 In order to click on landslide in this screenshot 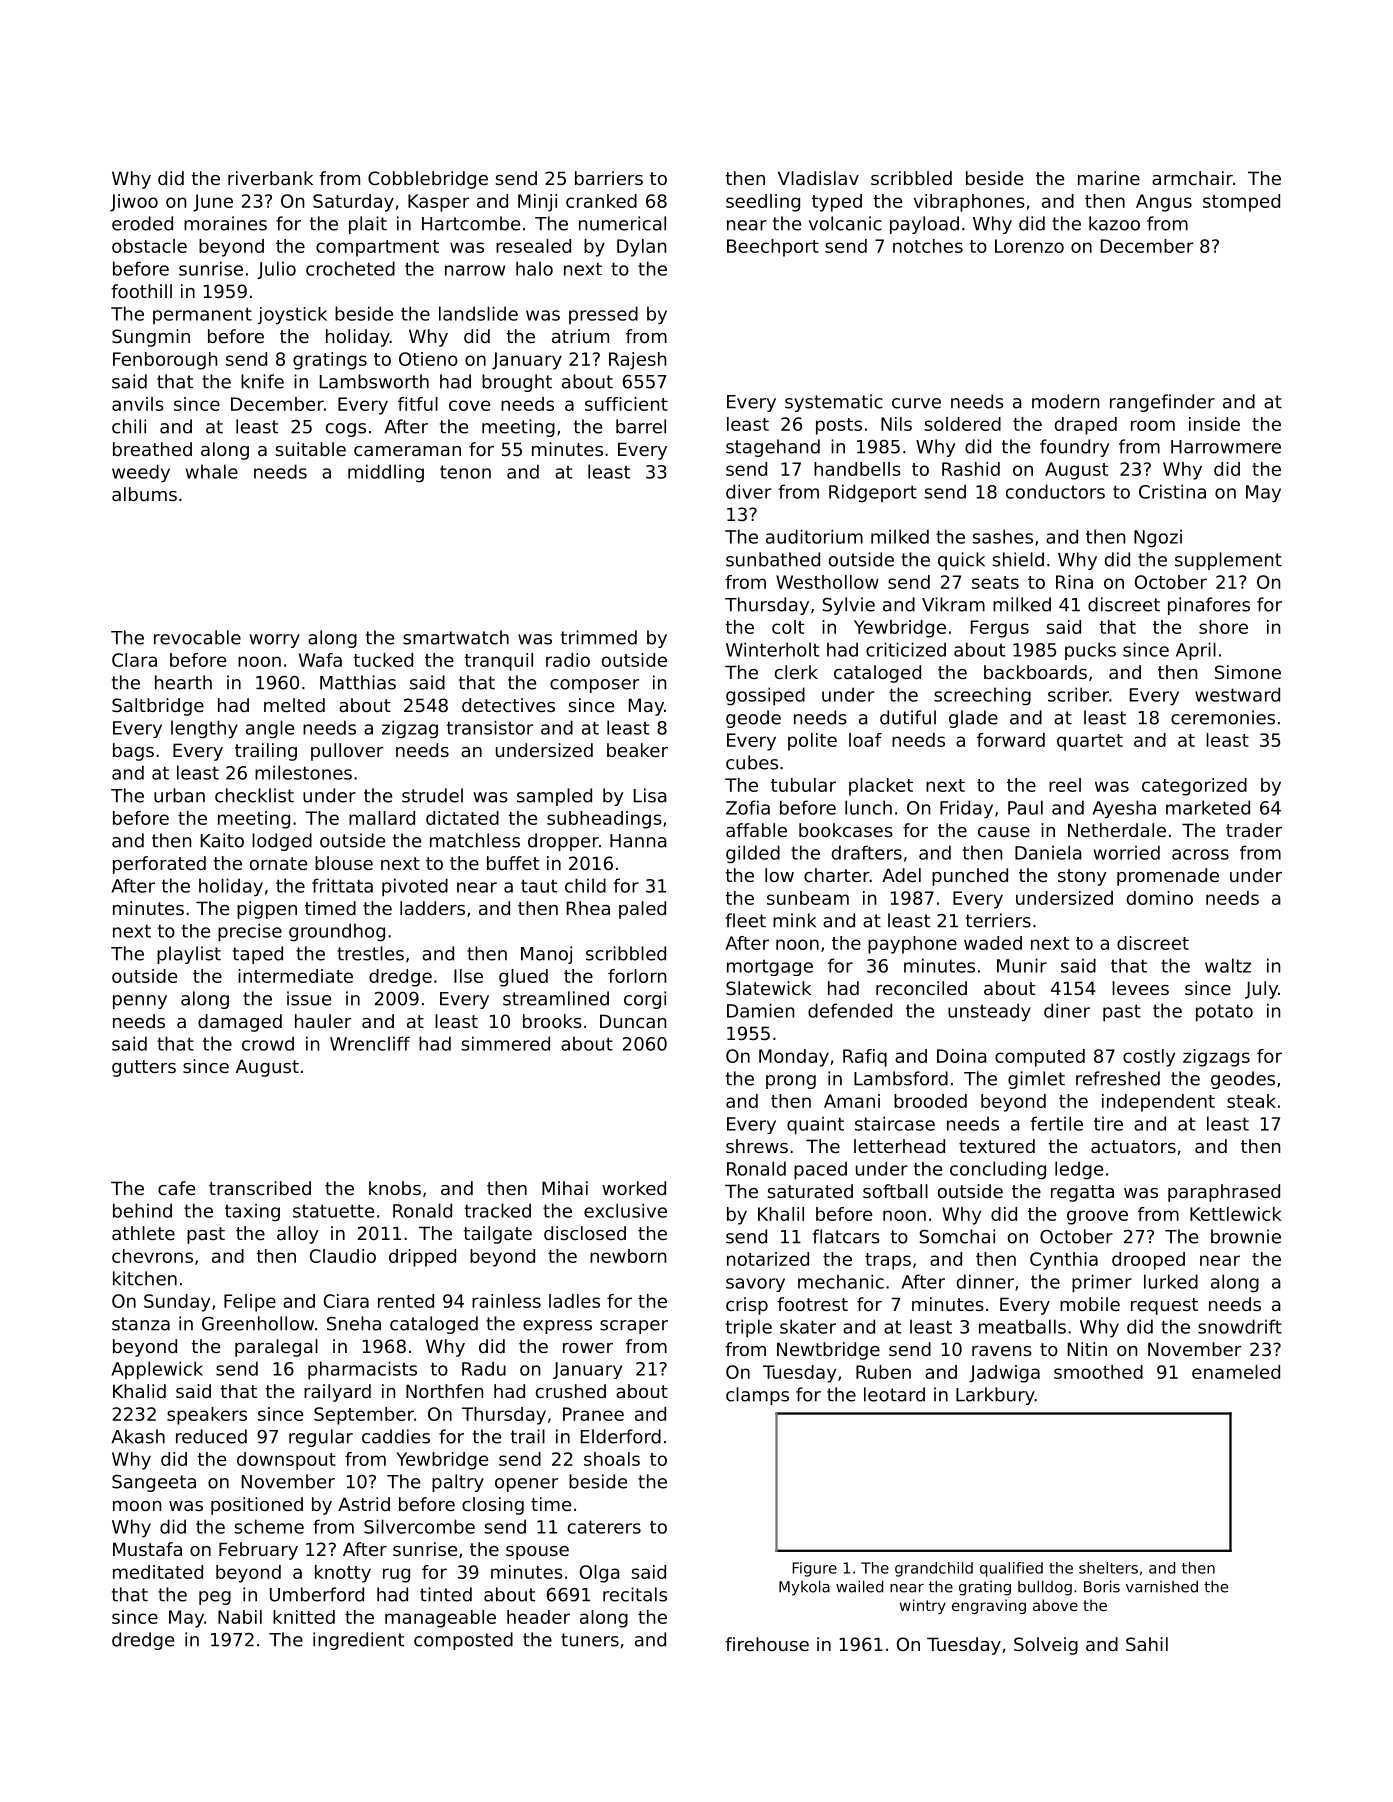, I will do `click(478, 313)`.
